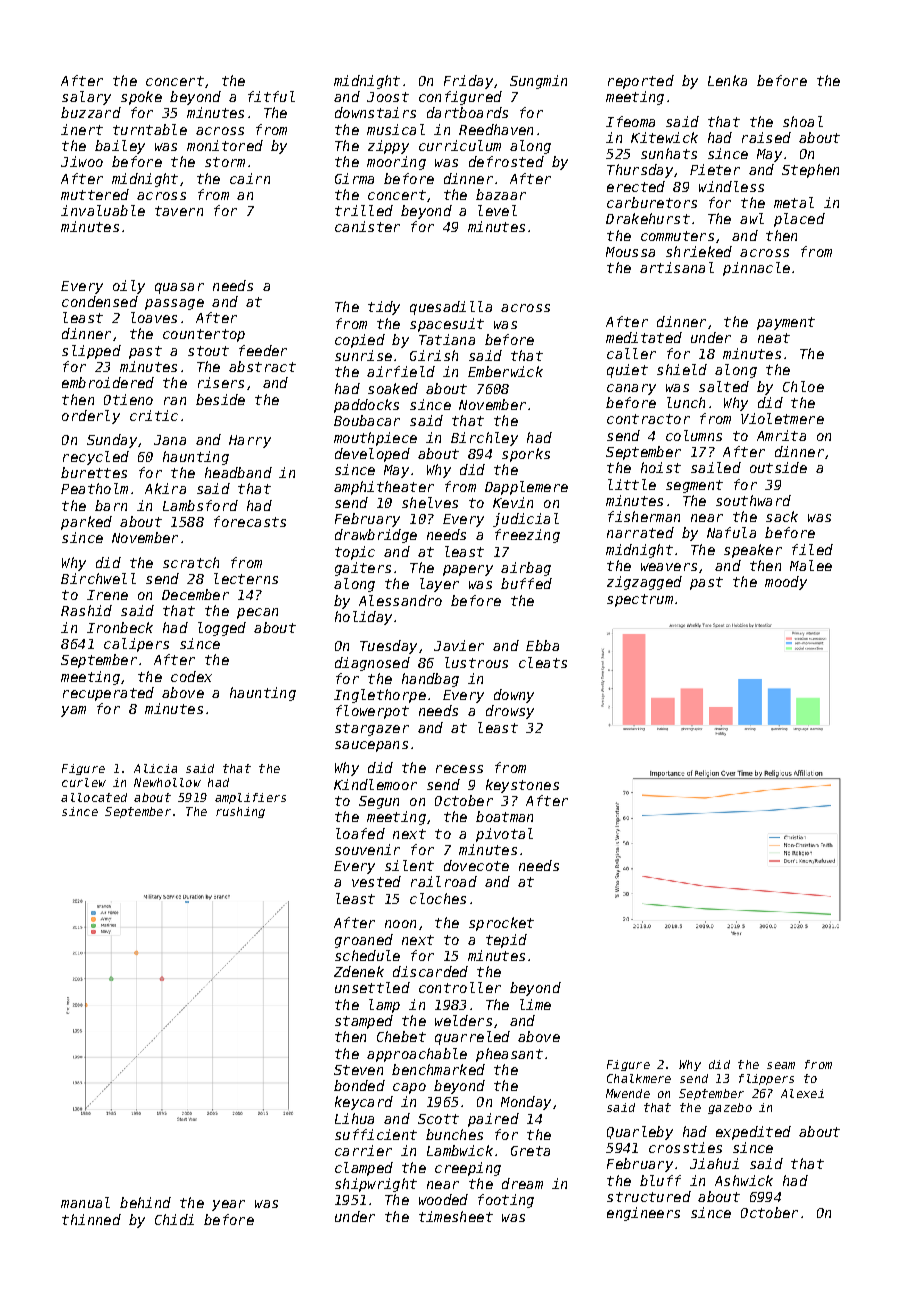  I want to click on manual, so click(85, 1202).
